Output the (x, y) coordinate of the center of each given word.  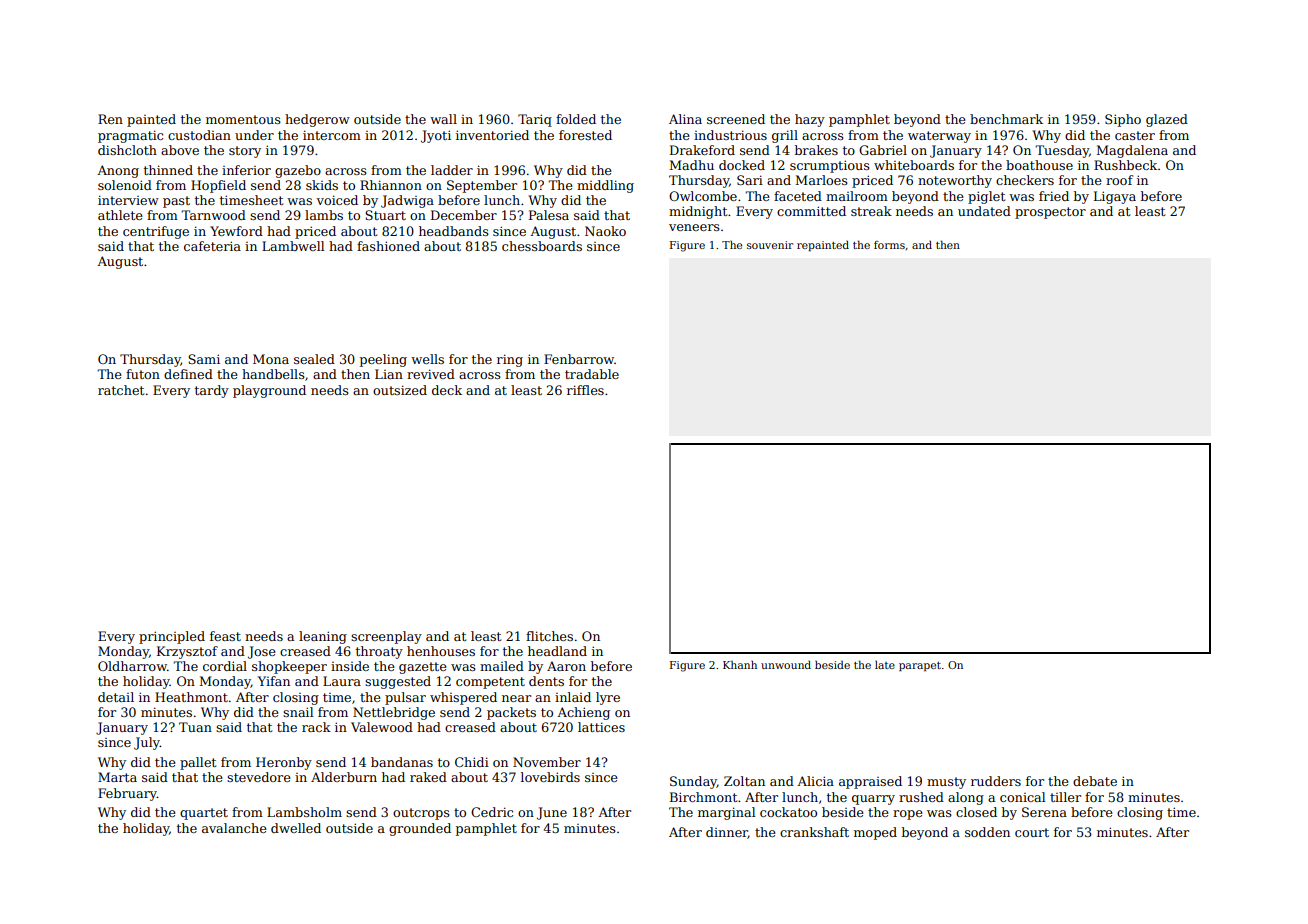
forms (889, 245)
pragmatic (130, 136)
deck (447, 390)
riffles (585, 390)
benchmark (1006, 119)
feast (225, 636)
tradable (592, 374)
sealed (314, 359)
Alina (685, 119)
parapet (920, 666)
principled (172, 637)
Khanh (740, 664)
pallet (198, 763)
